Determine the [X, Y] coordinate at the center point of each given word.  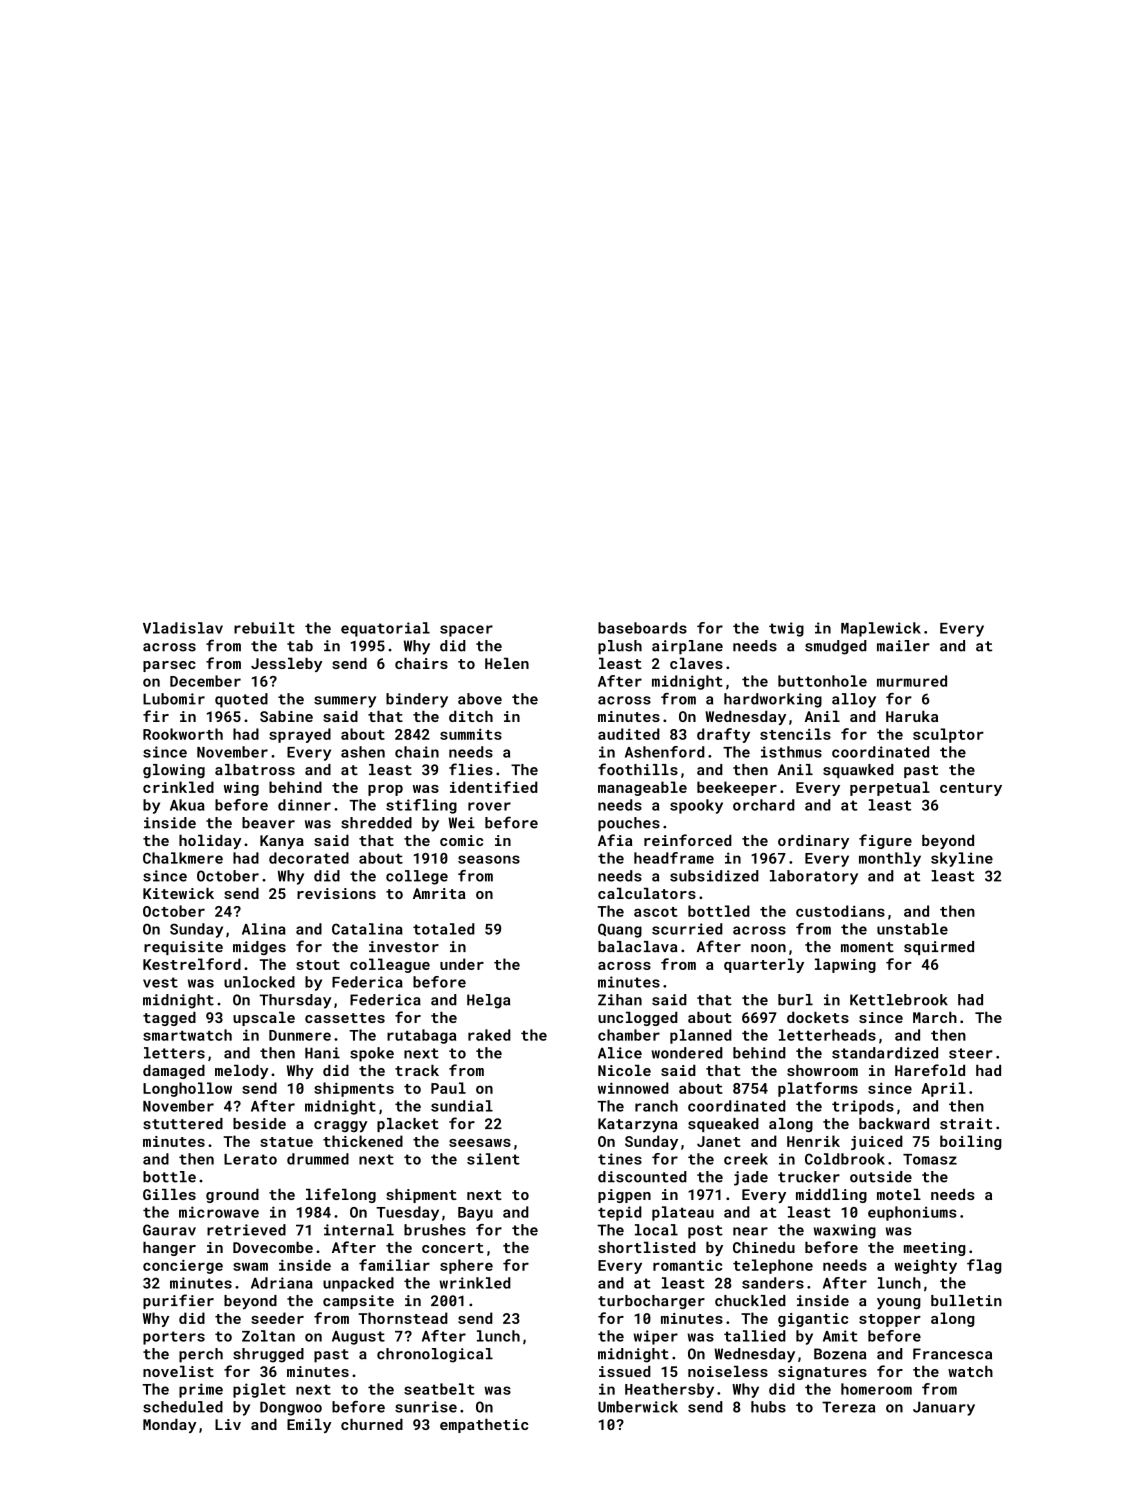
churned [372, 1424]
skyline [962, 859]
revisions [336, 893]
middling [831, 1196]
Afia [615, 840]
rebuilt [264, 628]
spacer [466, 631]
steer [971, 1053]
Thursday [295, 1001]
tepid [620, 1213]
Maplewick [881, 629]
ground [232, 1196]
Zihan [620, 1000]
